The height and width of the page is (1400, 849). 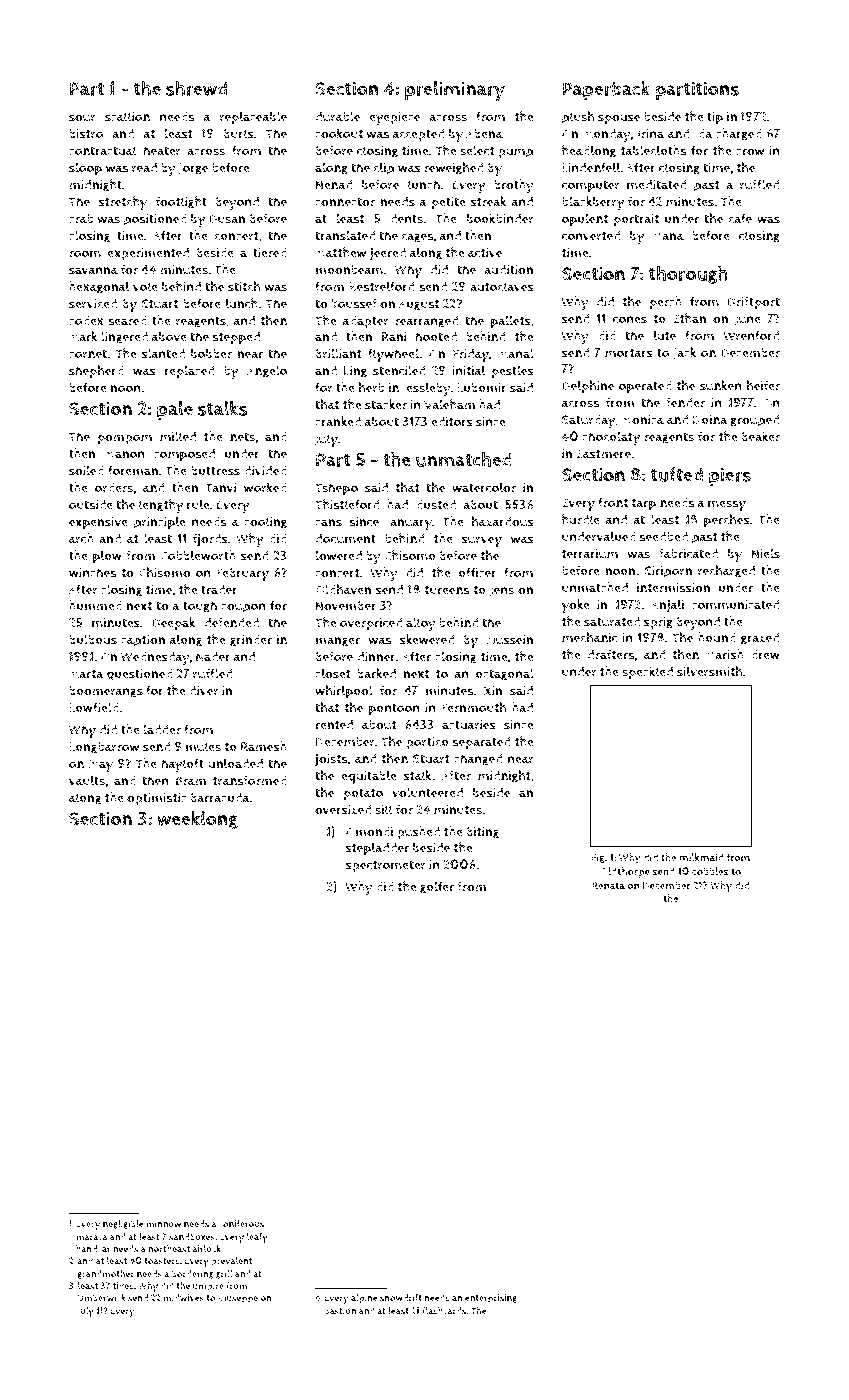 I want to click on burls, so click(x=238, y=133).
